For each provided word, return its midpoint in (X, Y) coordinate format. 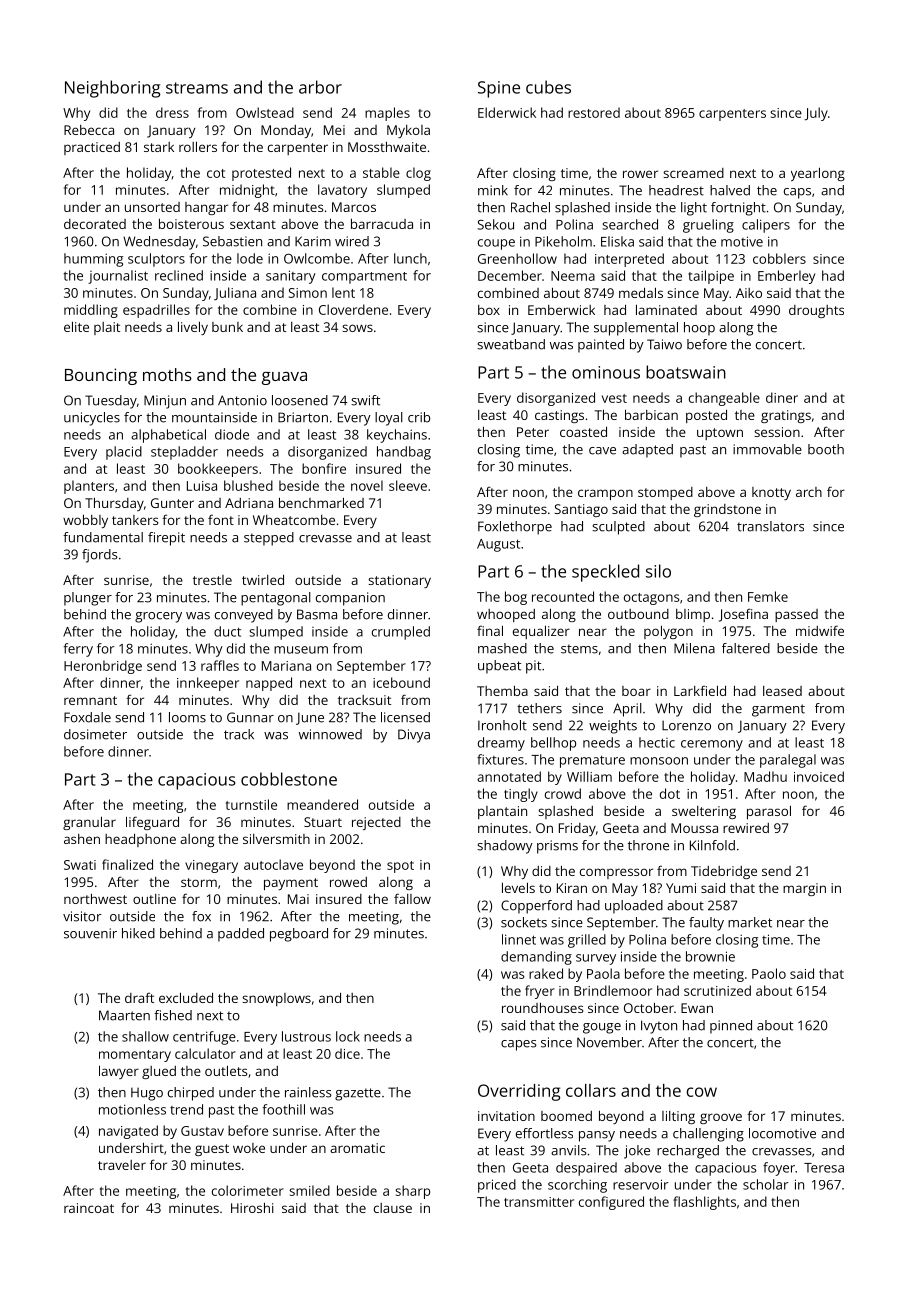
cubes (548, 87)
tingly (521, 795)
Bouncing (101, 376)
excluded (186, 997)
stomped (665, 493)
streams (197, 88)
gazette (358, 1094)
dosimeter (95, 734)
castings (559, 416)
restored (594, 112)
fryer (540, 992)
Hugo (147, 1094)
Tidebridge (724, 872)
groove (721, 1118)
